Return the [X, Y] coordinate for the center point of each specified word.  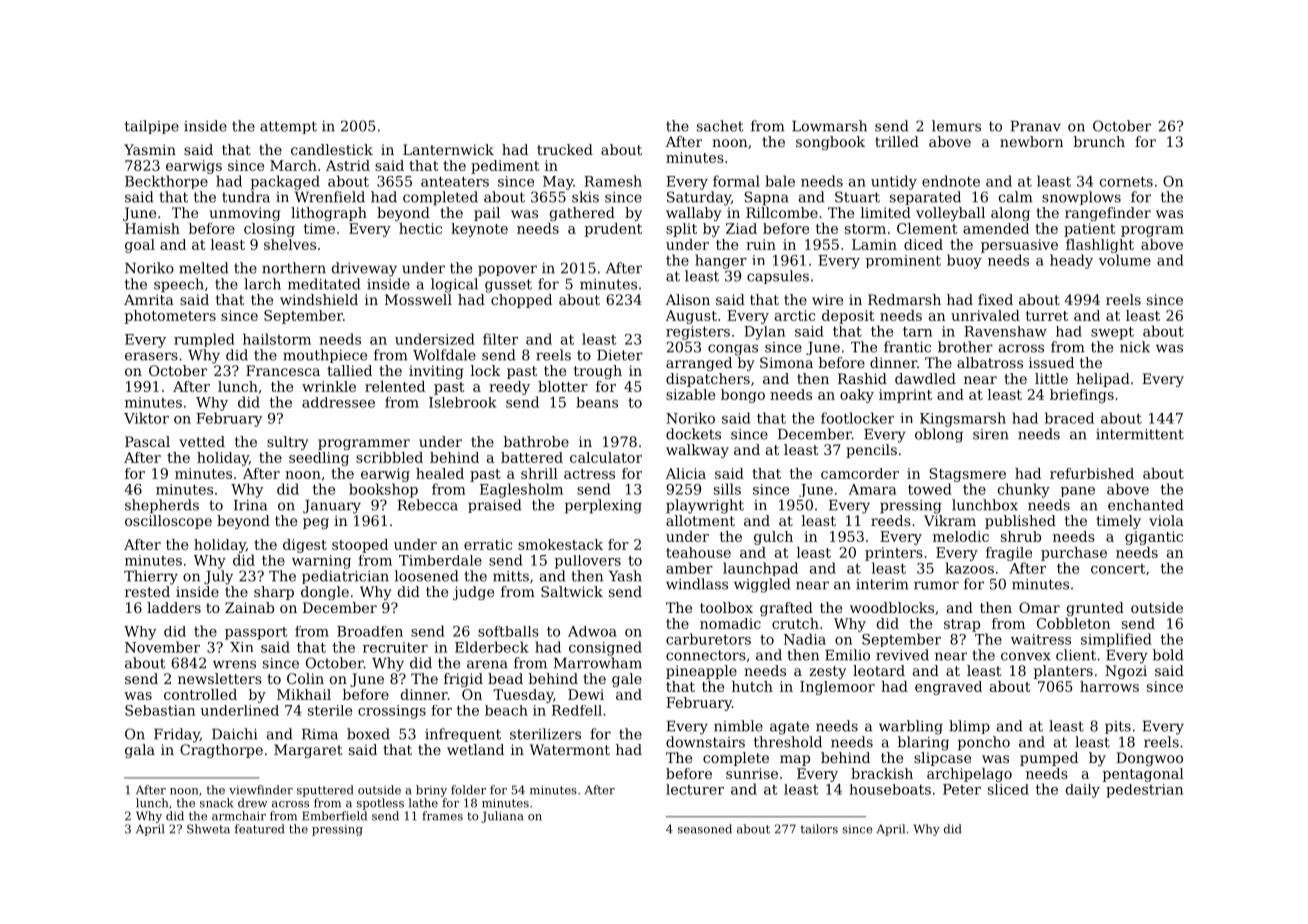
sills [727, 489]
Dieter [620, 355]
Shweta [208, 829]
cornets [1126, 181]
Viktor [146, 418]
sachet [720, 126]
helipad [1103, 380]
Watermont [570, 749]
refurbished [1092, 473]
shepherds [162, 506]
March [293, 165]
